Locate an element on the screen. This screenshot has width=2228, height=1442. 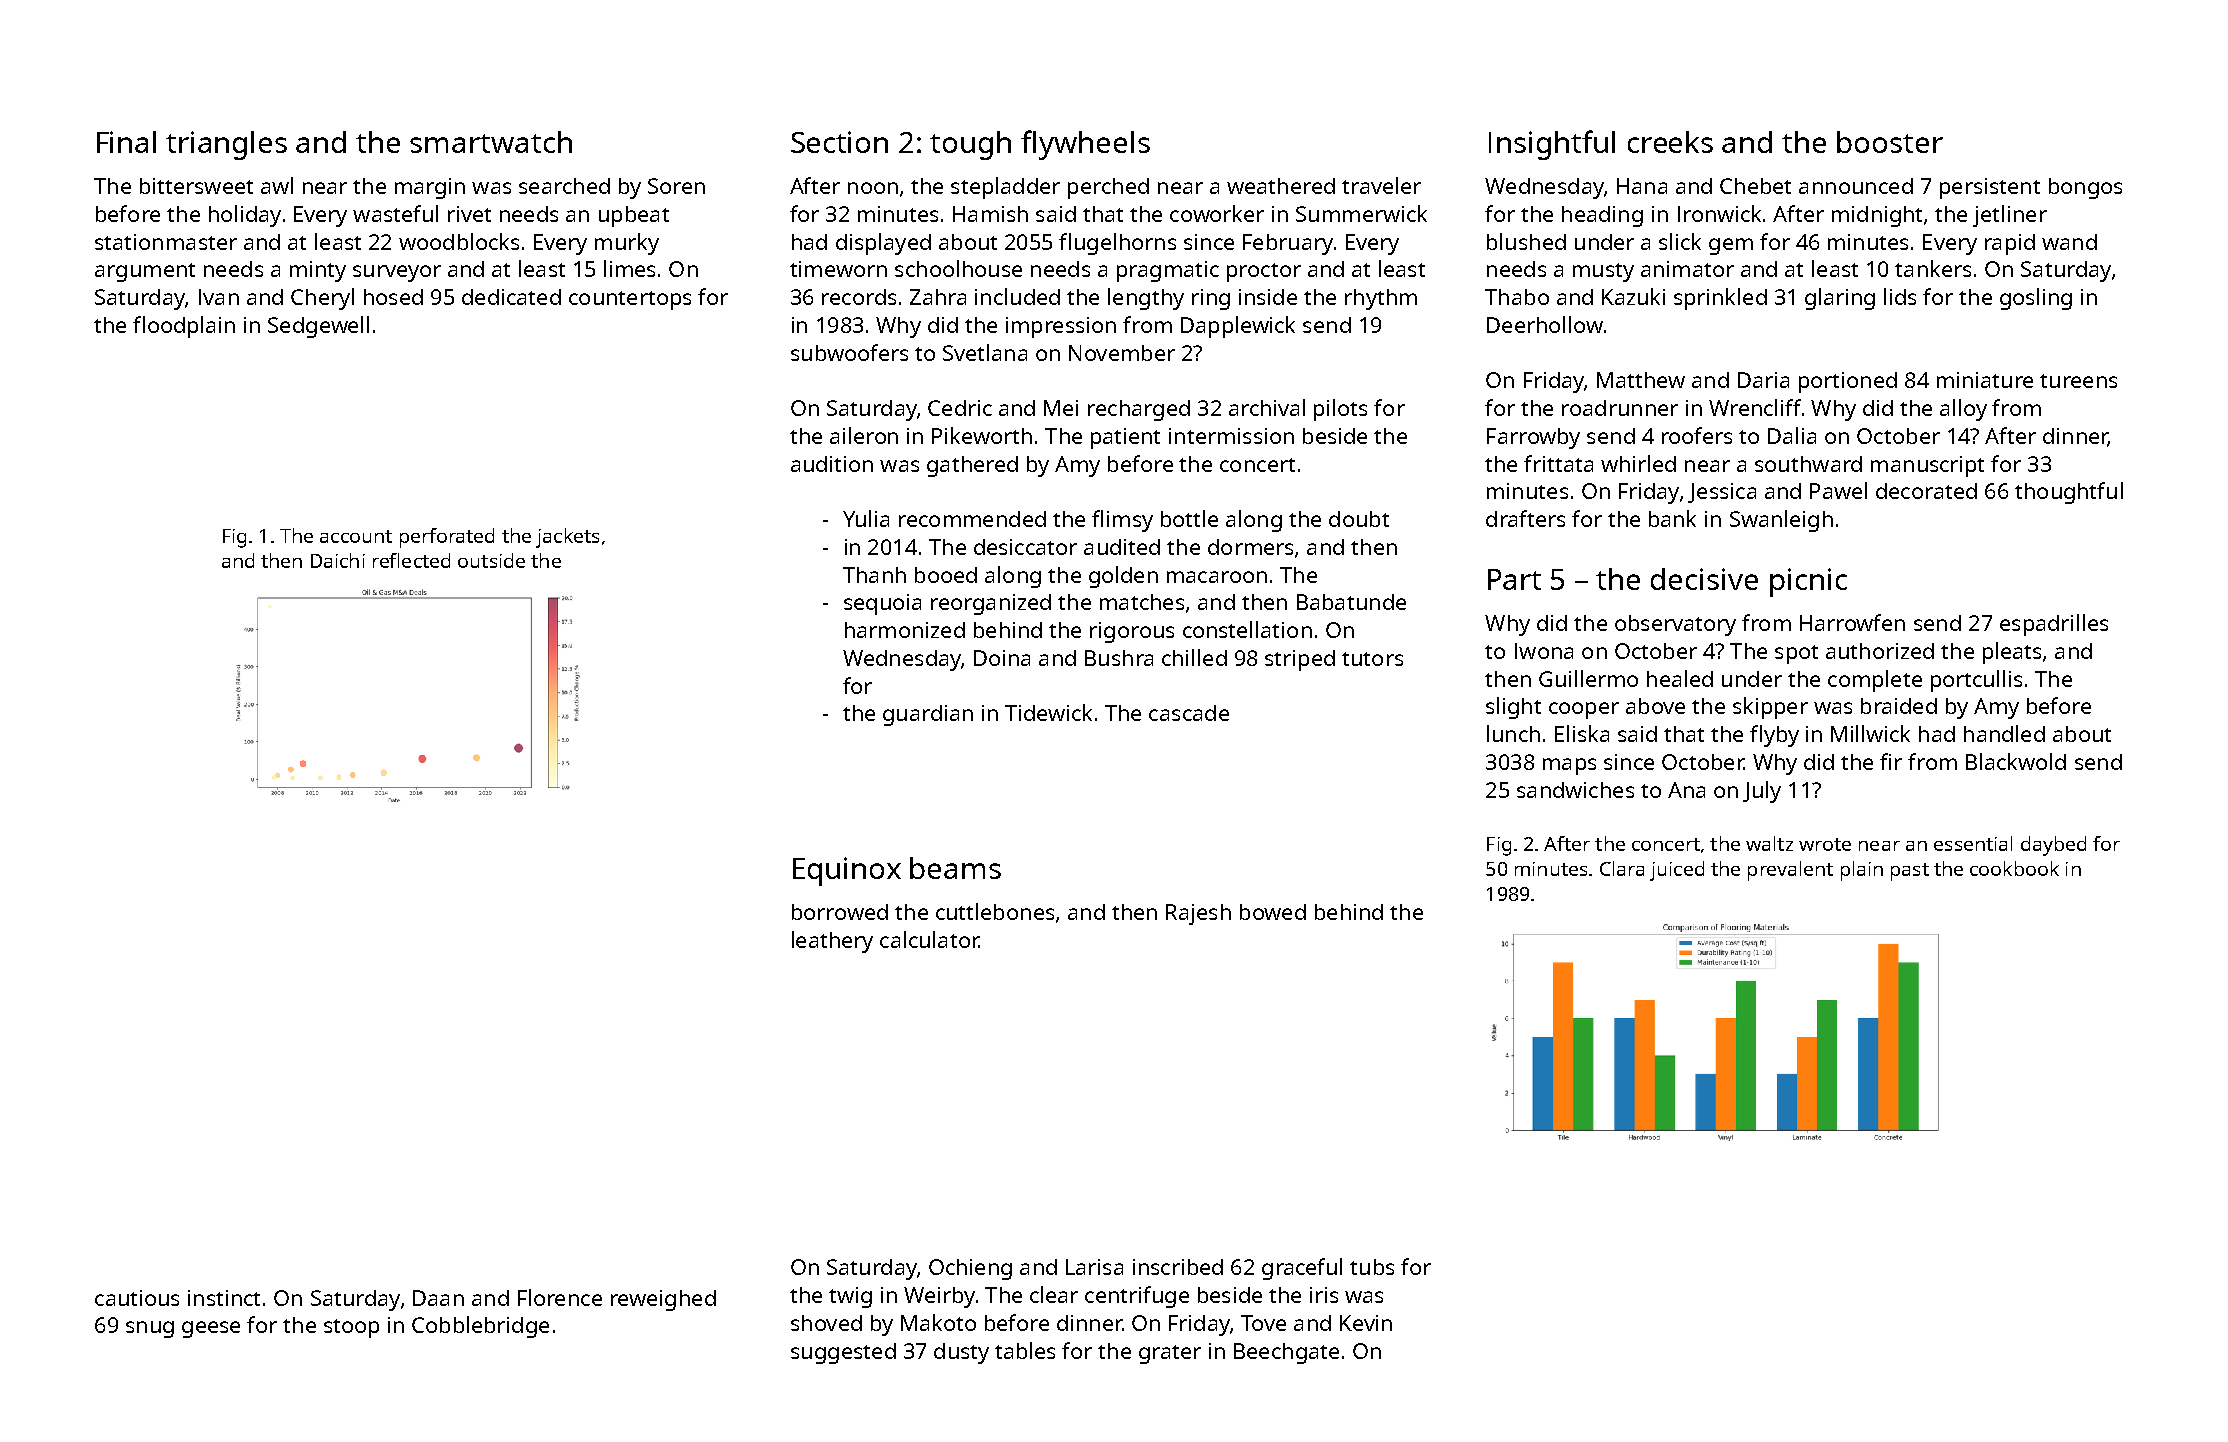
Clara is located at coordinates (1622, 868).
